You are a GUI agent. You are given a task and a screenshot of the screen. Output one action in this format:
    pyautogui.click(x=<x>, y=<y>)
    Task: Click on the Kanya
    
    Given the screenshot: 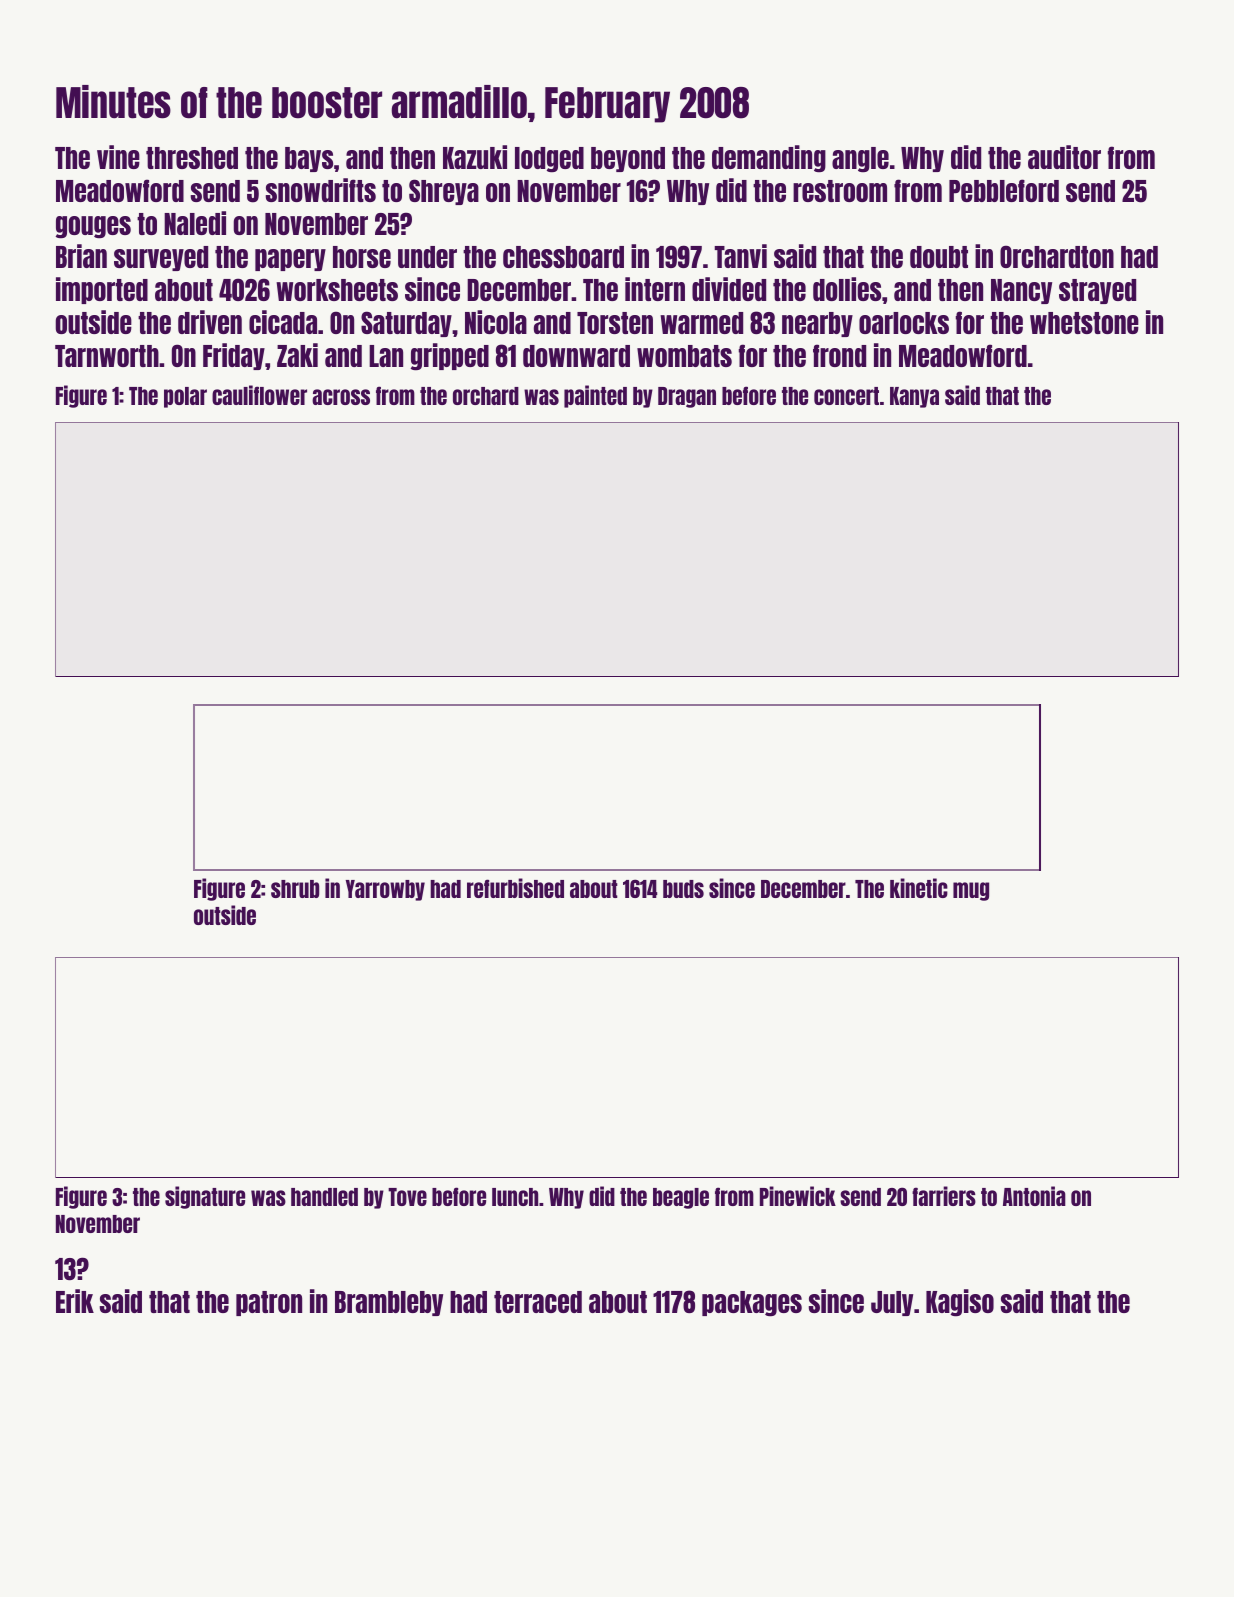 What is the action you would take?
    pyautogui.click(x=914, y=397)
